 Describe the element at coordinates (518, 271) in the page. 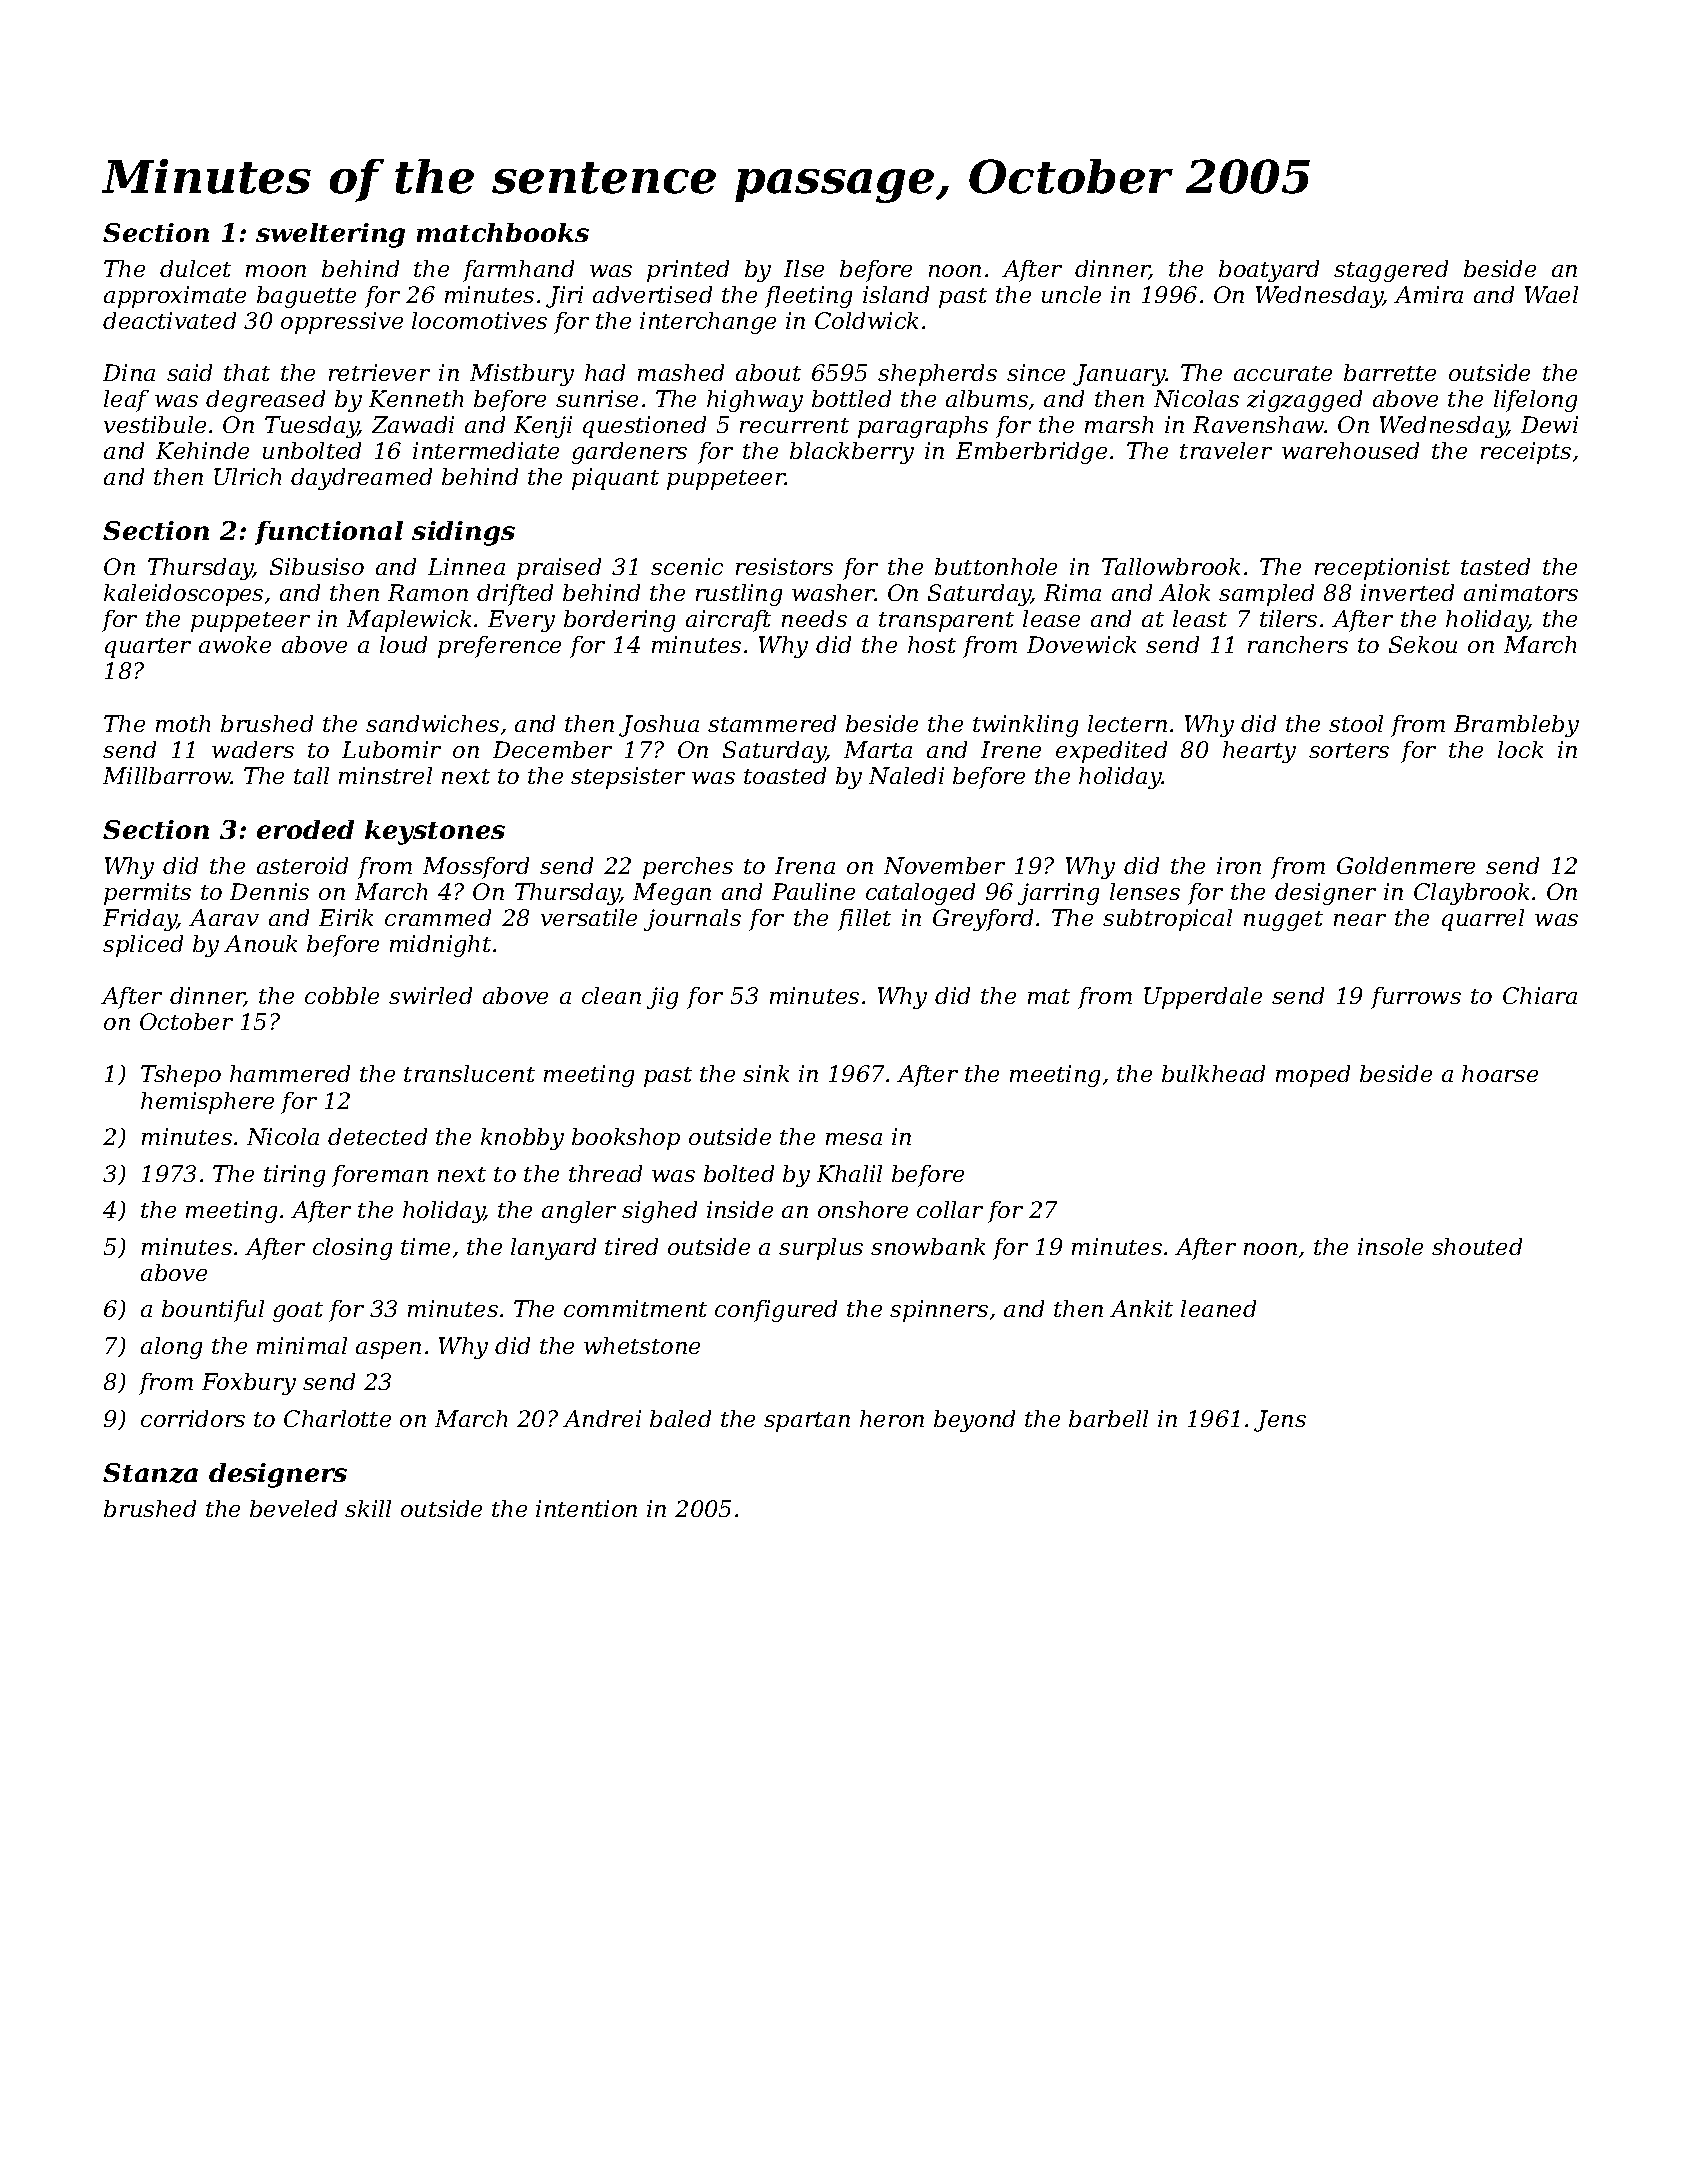

I see `farmhand` at that location.
